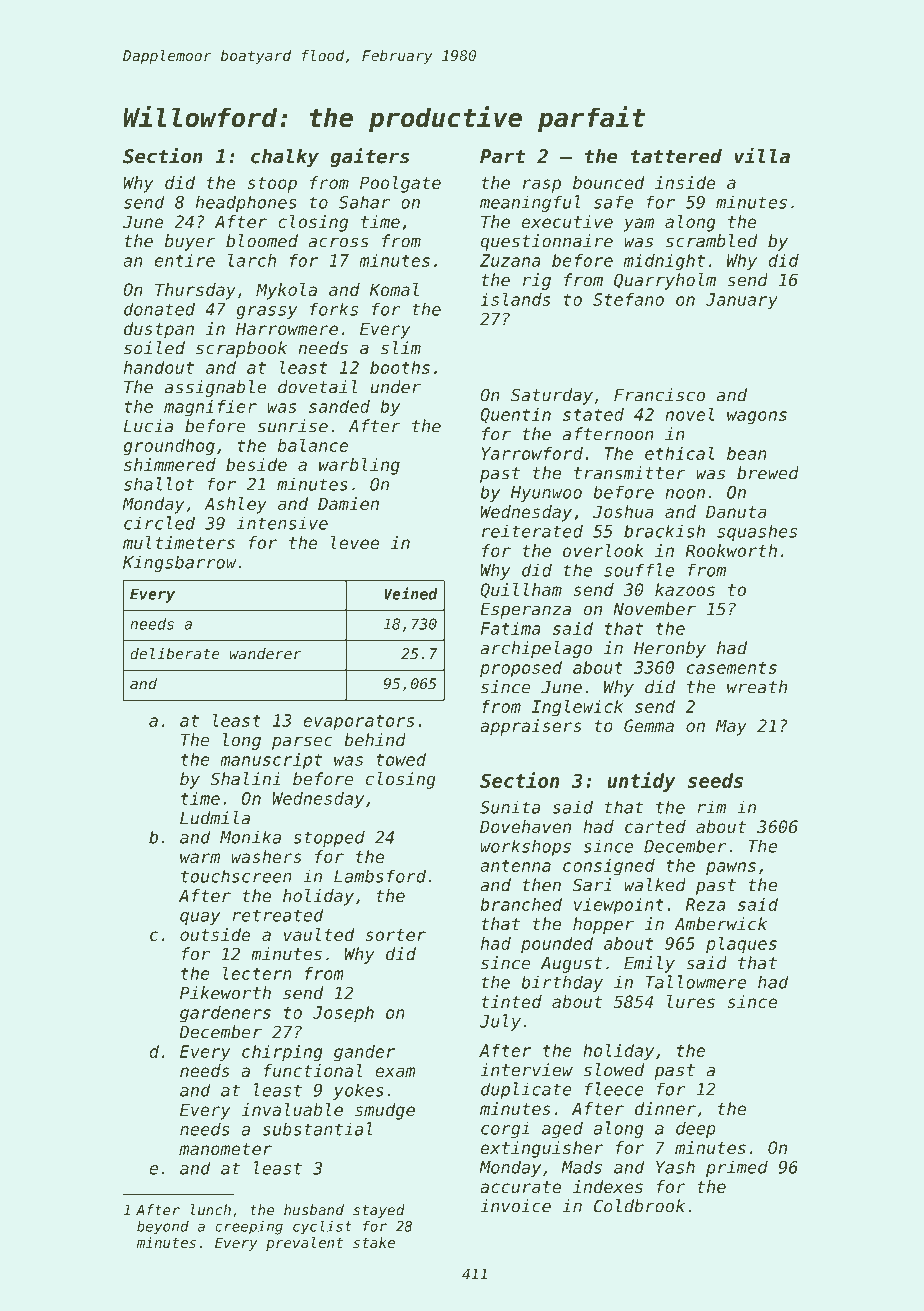 This screenshot has width=924, height=1311. Describe the element at coordinates (510, 628) in the screenshot. I see `Fatima` at that location.
